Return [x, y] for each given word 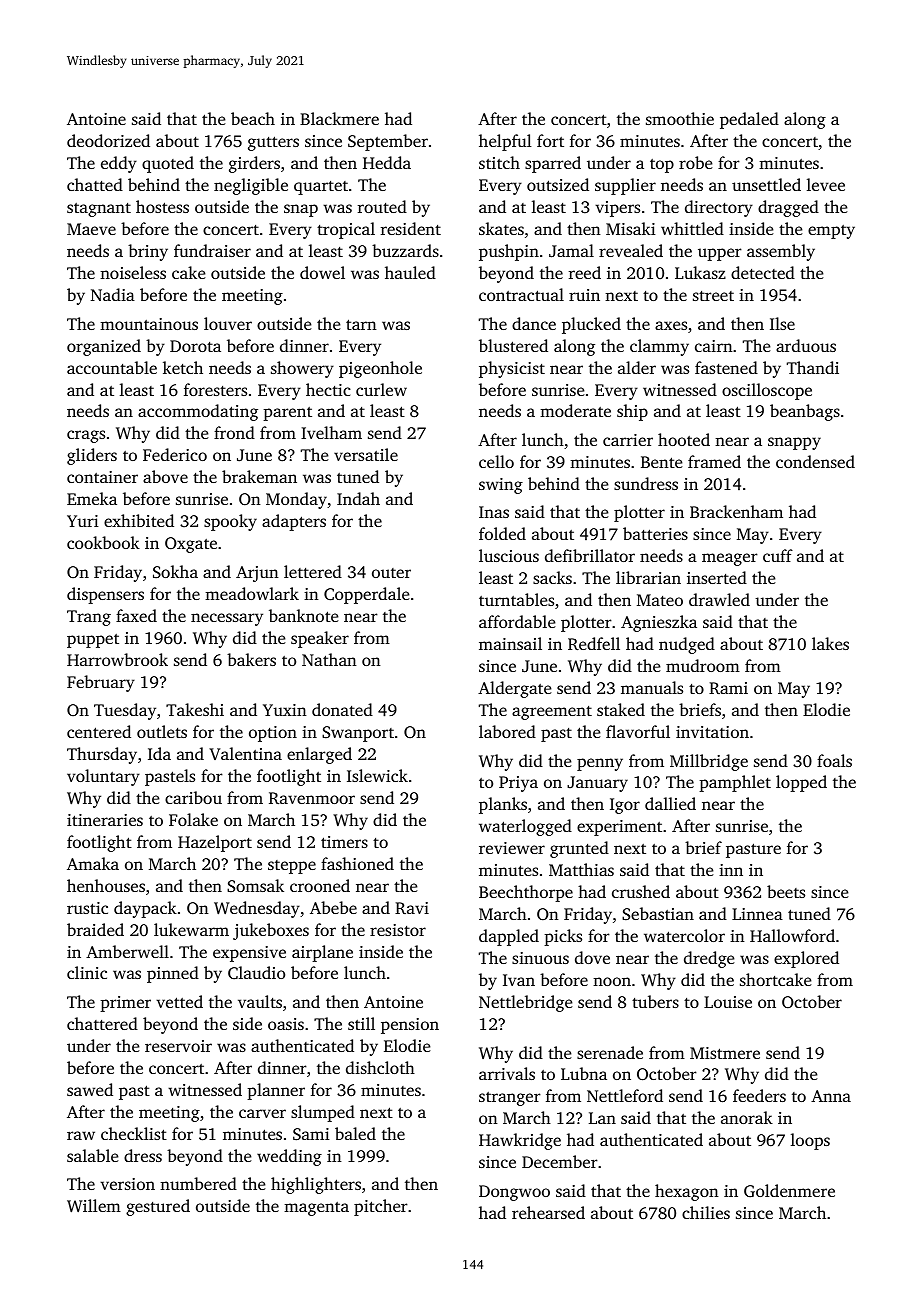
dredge [709, 959]
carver [262, 1113]
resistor [398, 930]
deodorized [108, 140]
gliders [92, 456]
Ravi [412, 908]
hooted [684, 439]
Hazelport [215, 843]
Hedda [387, 162]
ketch [183, 367]
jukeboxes [271, 931]
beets [786, 891]
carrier [628, 440]
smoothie [680, 118]
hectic [328, 389]
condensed [815, 461]
